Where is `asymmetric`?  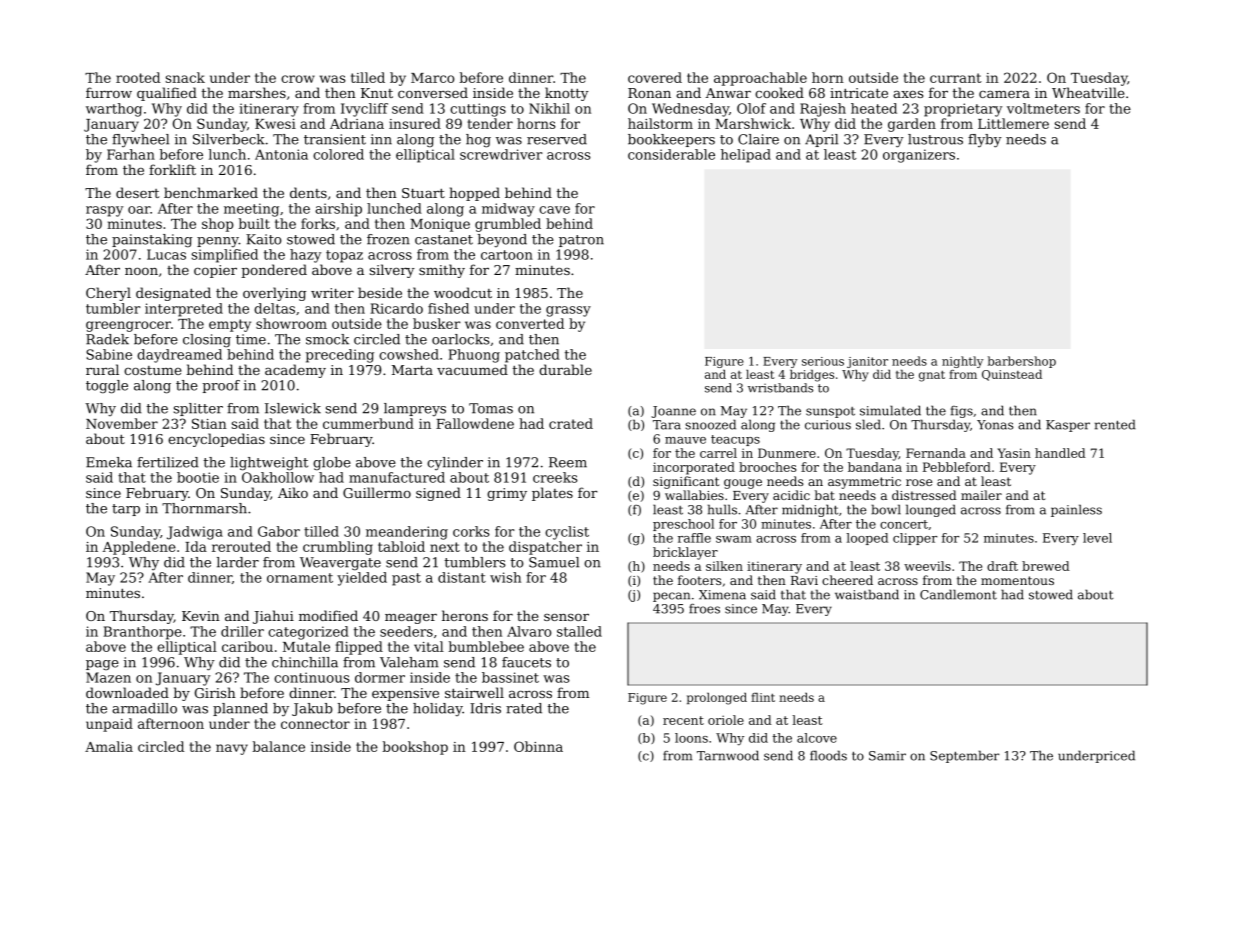 asymmetric is located at coordinates (864, 483).
